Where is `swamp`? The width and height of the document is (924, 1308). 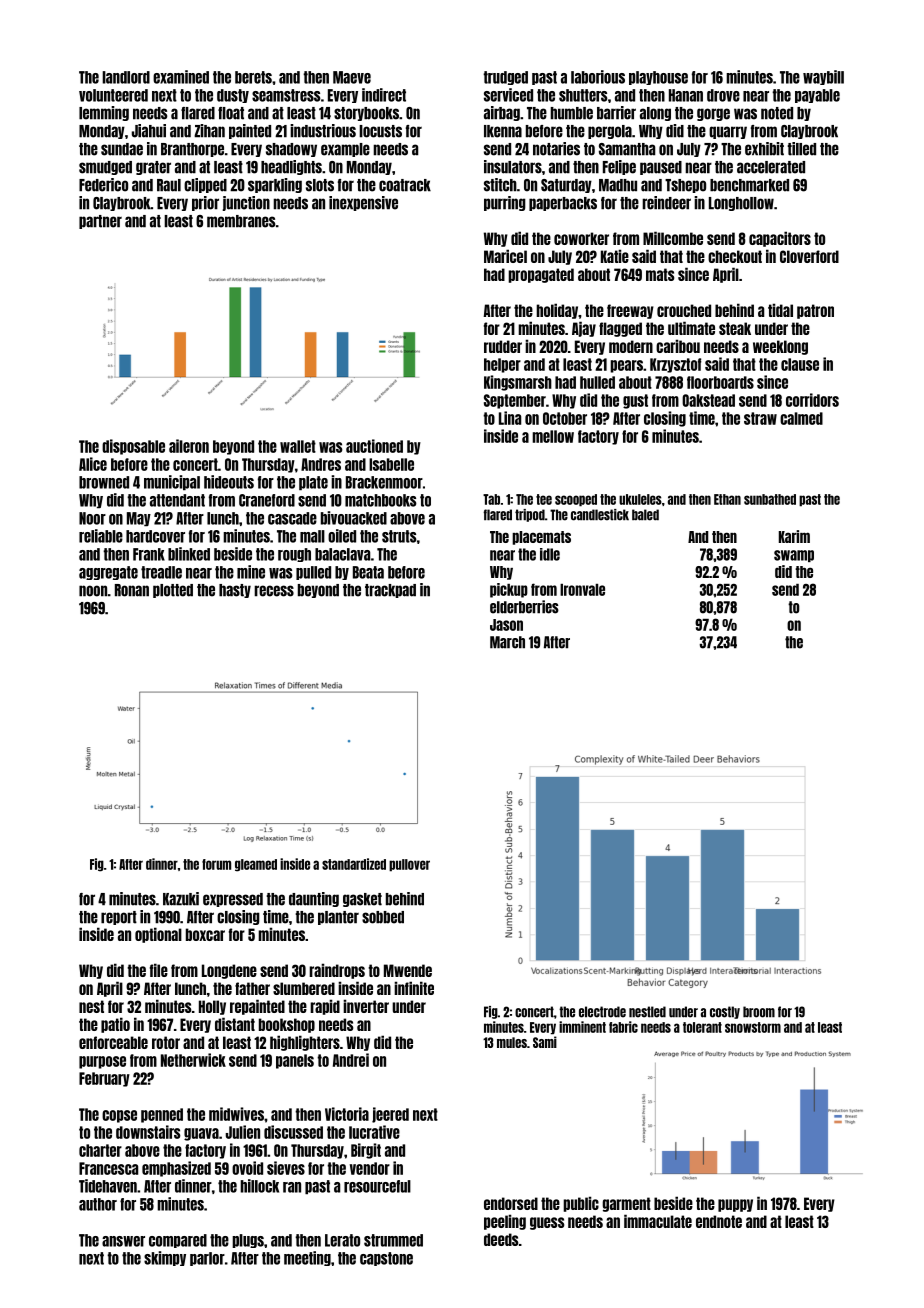 swamp is located at coordinates (794, 556).
